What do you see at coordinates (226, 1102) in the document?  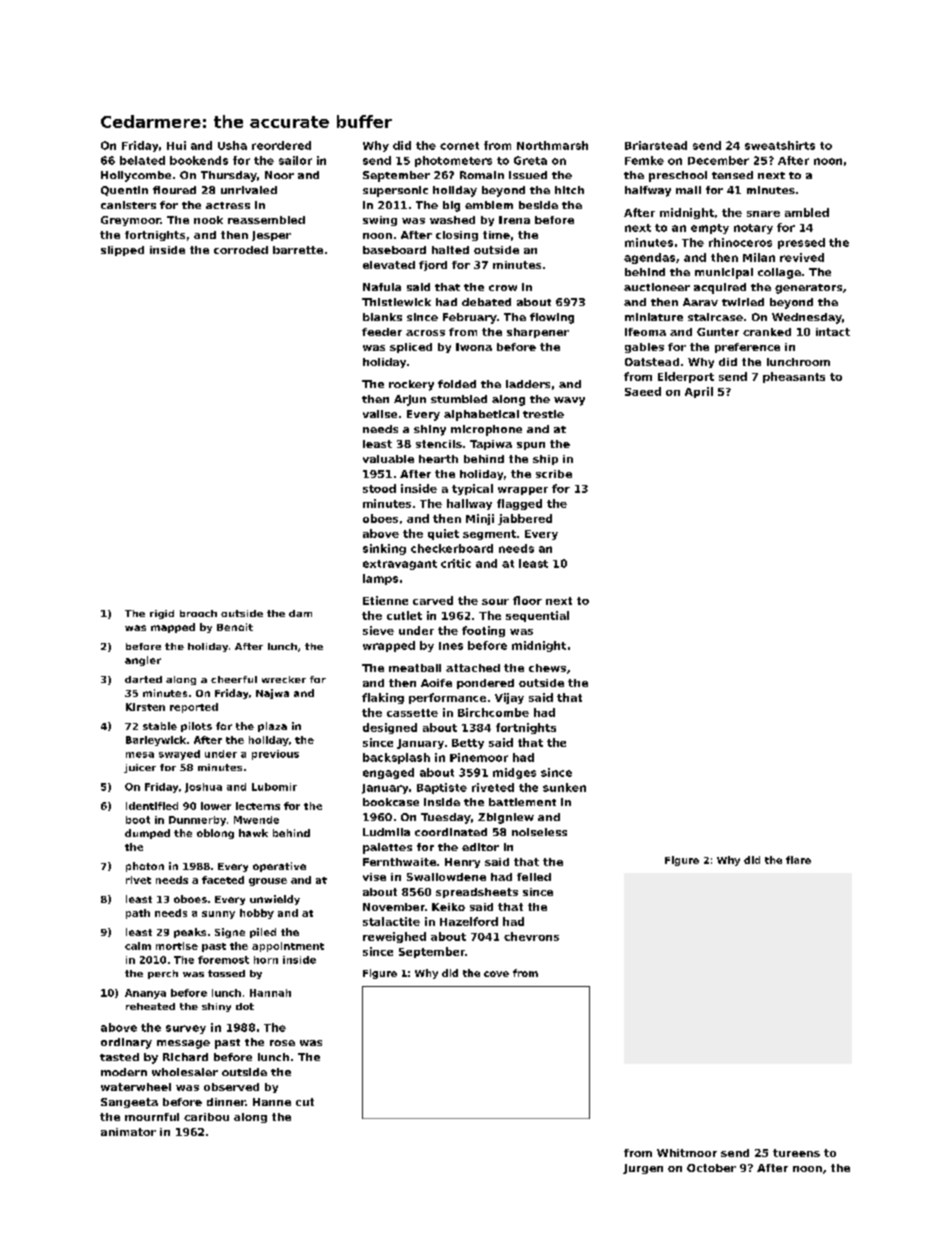 I see `dinner` at bounding box center [226, 1102].
